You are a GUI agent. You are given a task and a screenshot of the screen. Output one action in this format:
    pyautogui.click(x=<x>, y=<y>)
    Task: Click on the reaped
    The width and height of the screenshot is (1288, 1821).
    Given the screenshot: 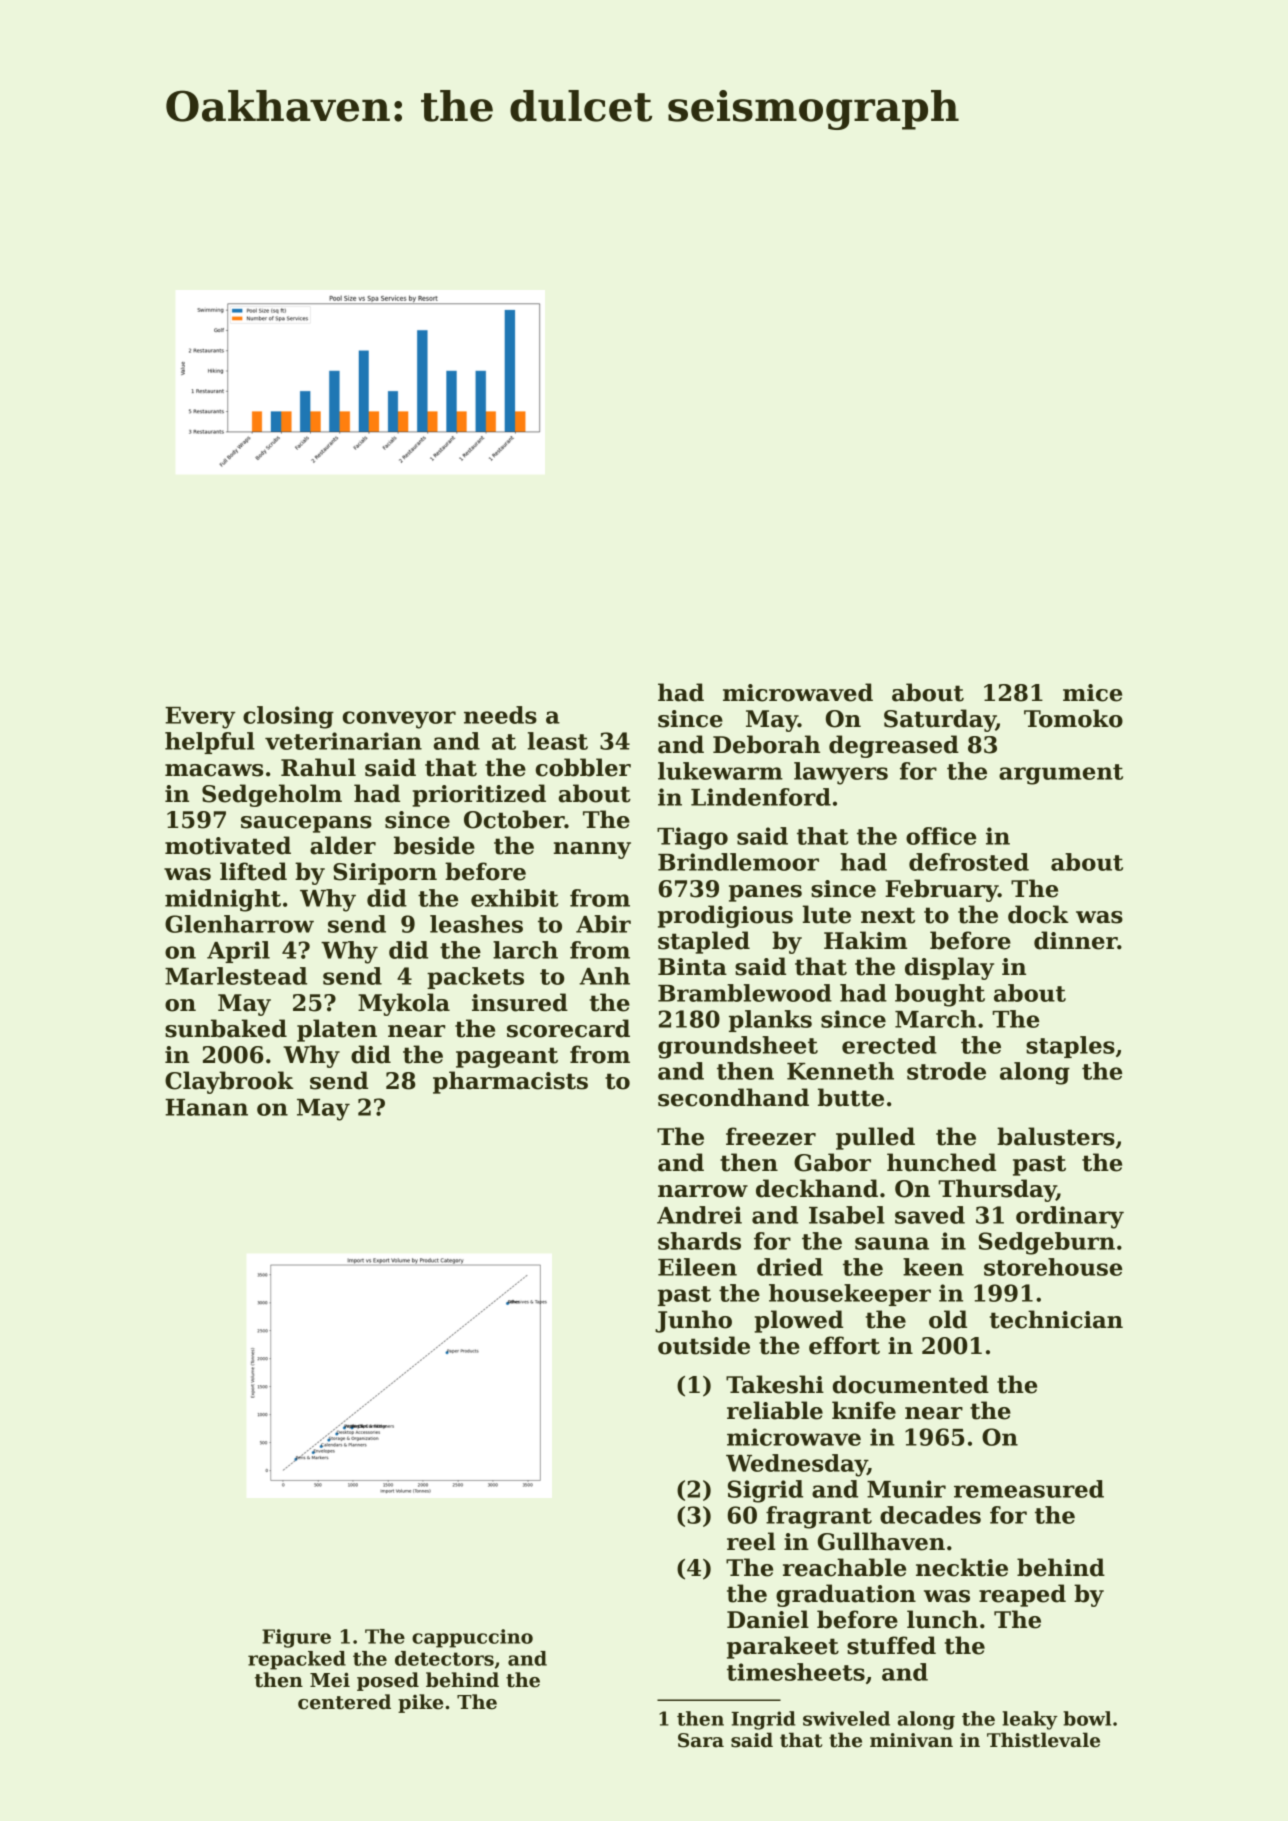 What is the action you would take?
    pyautogui.click(x=1022, y=1595)
